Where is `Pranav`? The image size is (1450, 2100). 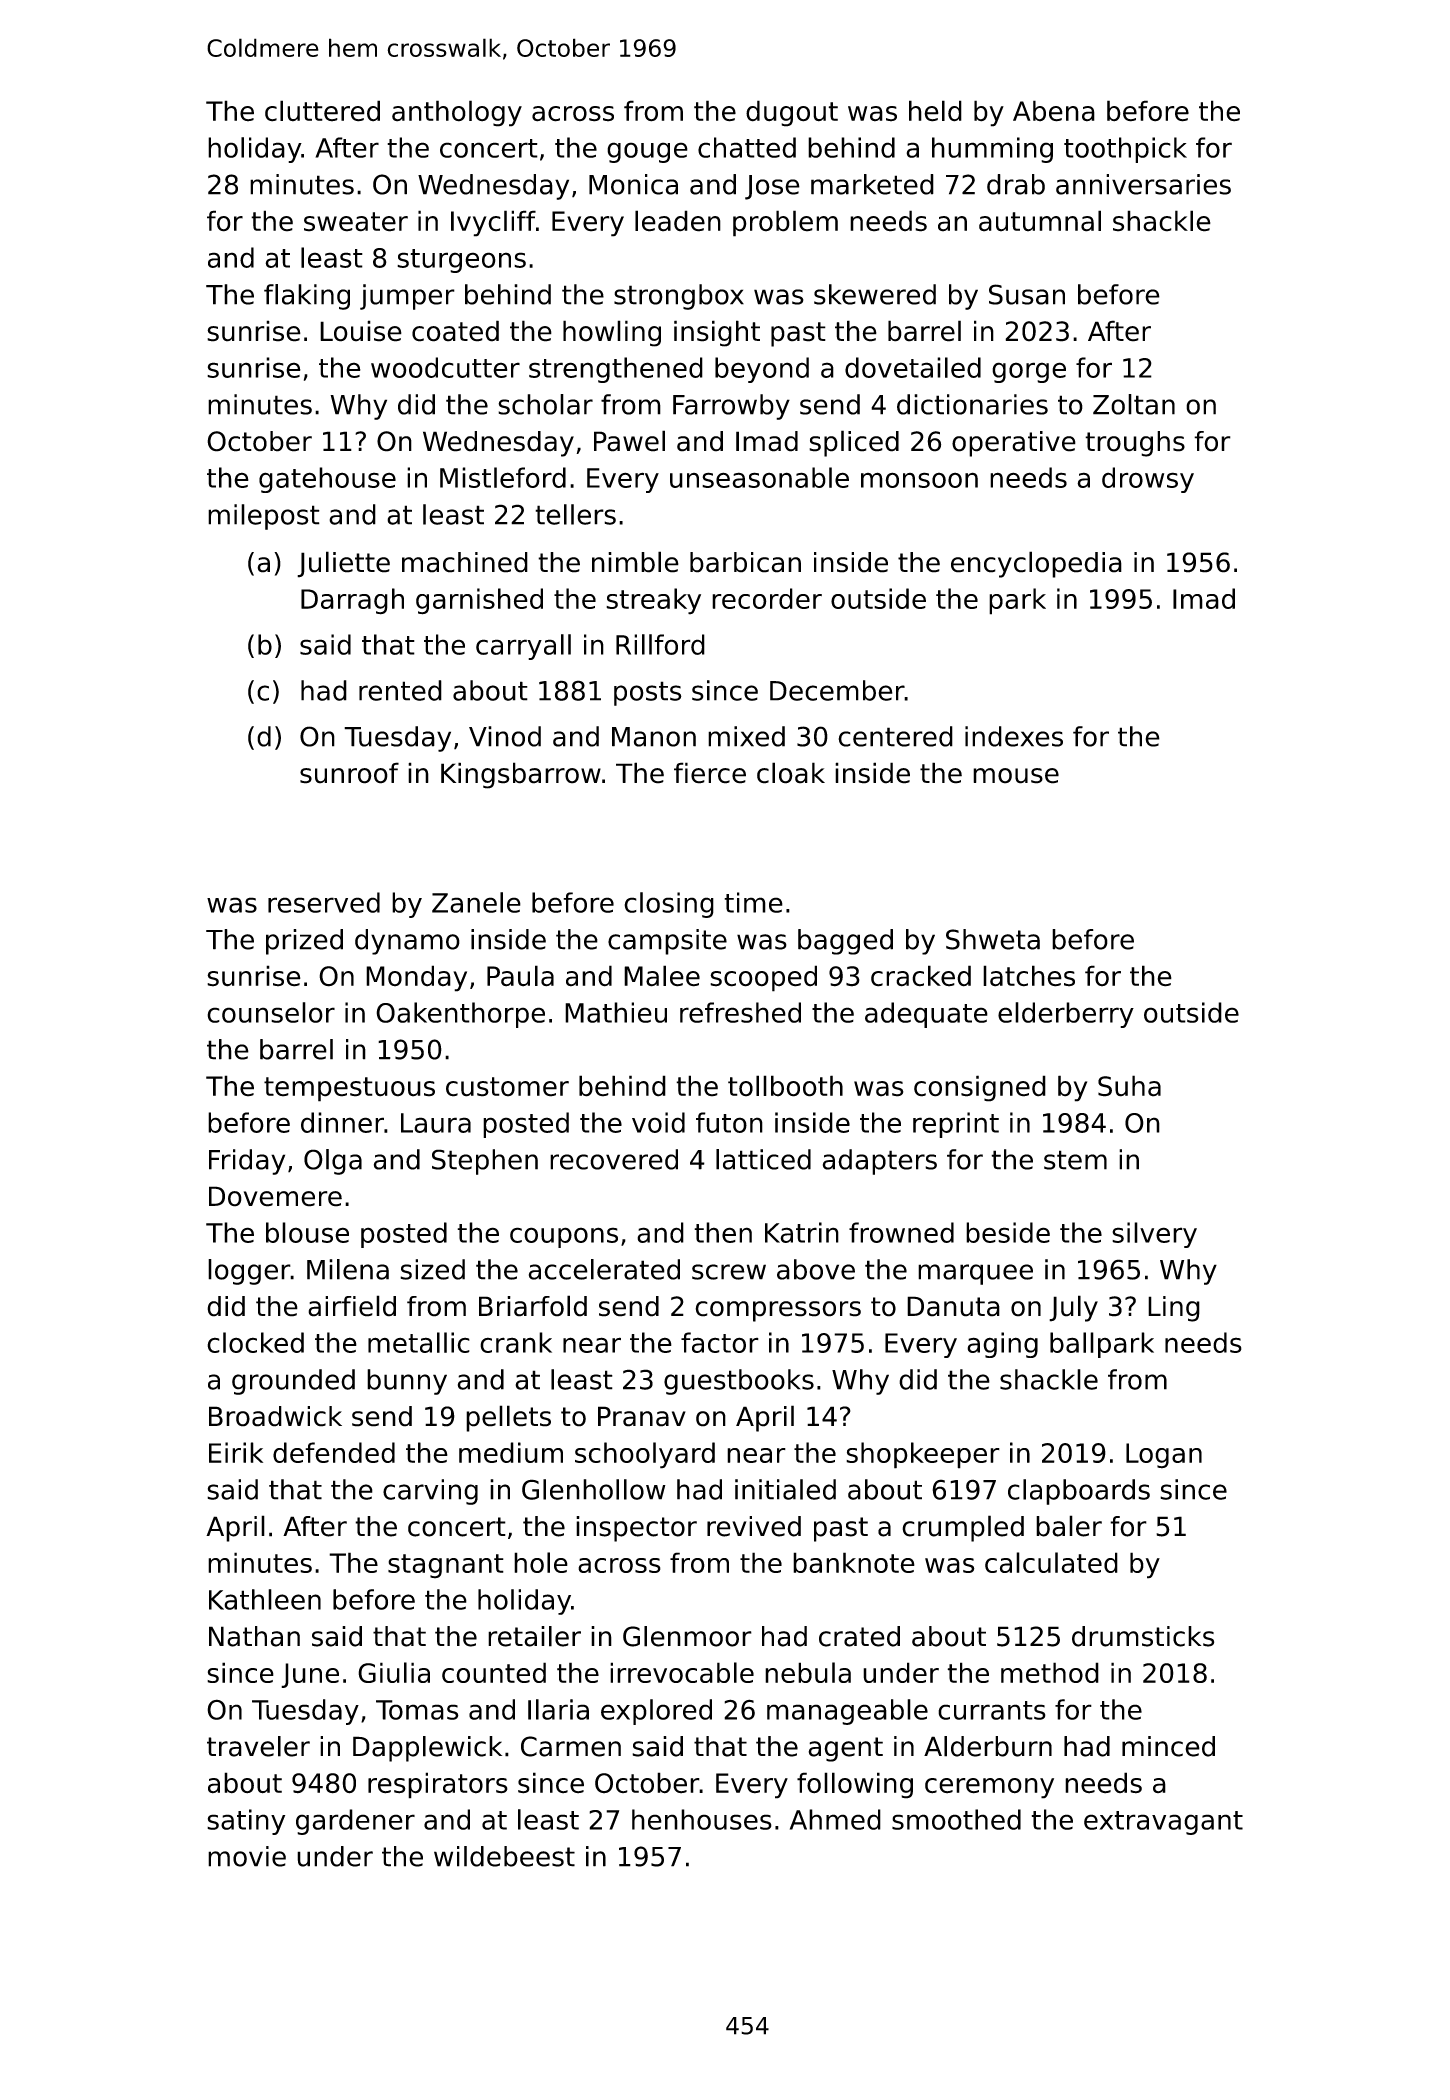
Pranav is located at coordinates (642, 1416).
